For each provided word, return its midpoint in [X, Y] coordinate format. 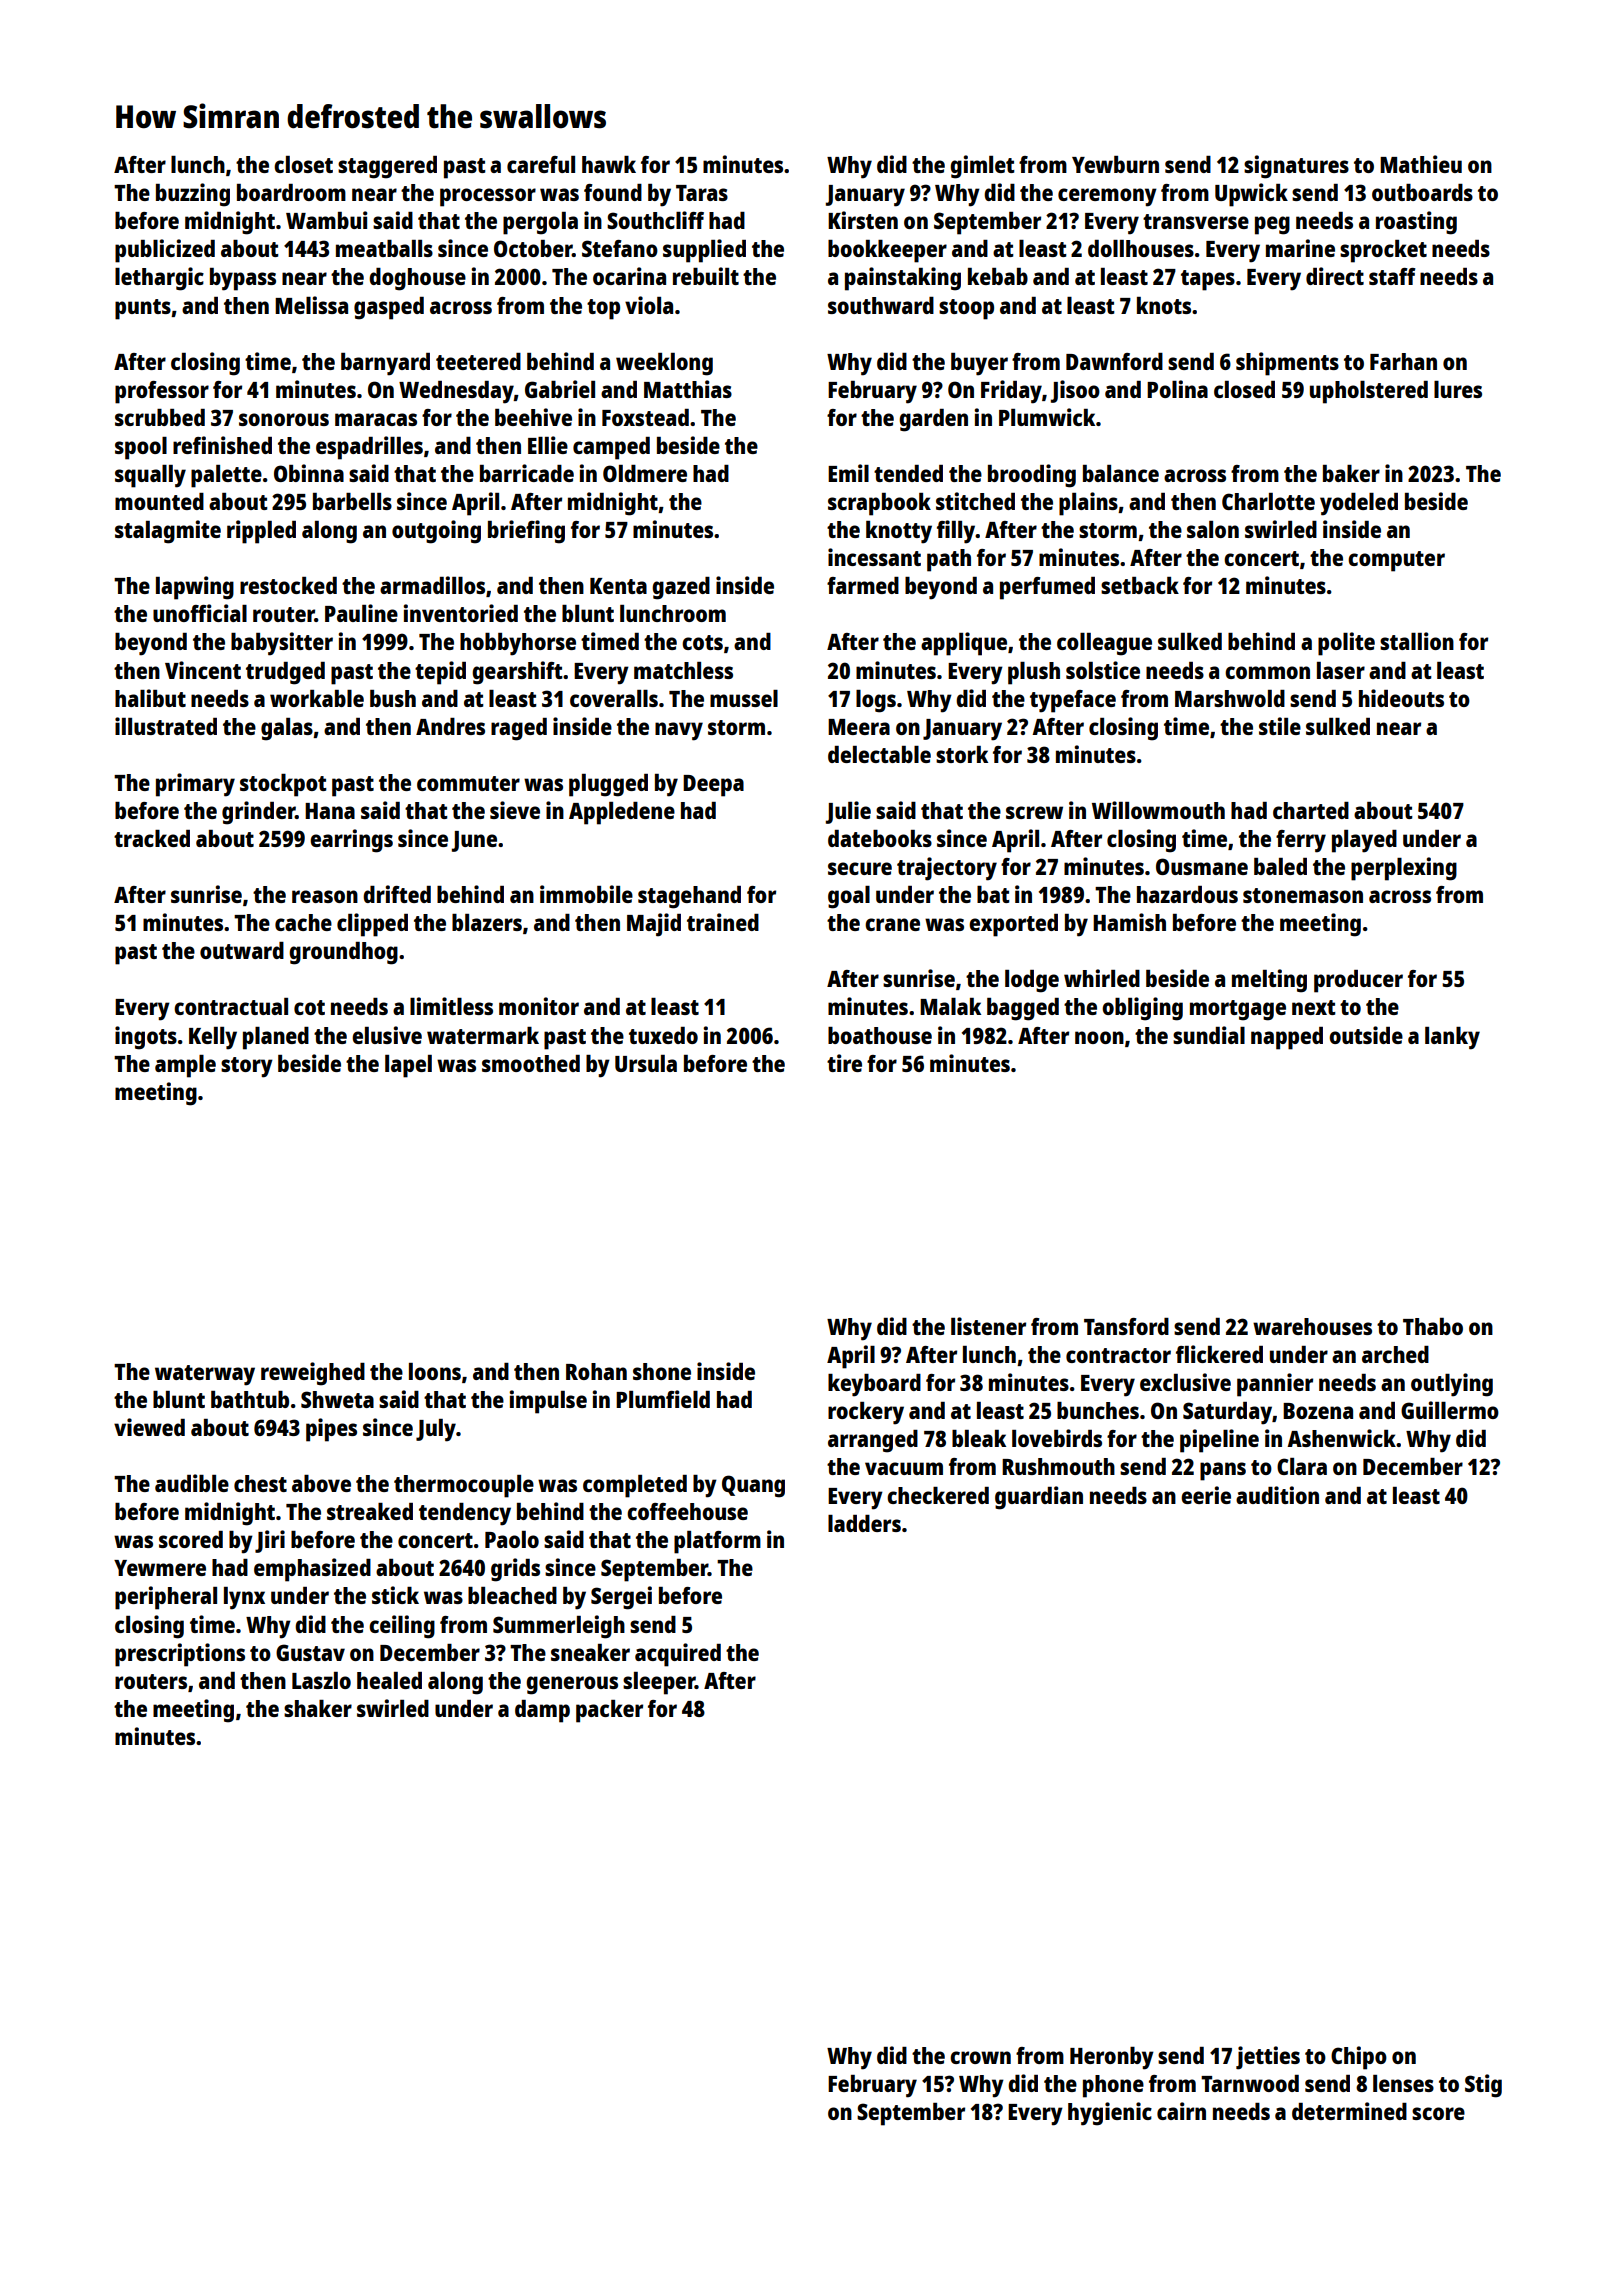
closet [303, 164]
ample [185, 1066]
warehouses [1312, 1326]
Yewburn [1115, 164]
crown [980, 2057]
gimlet [982, 167]
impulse [548, 1402]
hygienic [1110, 2114]
